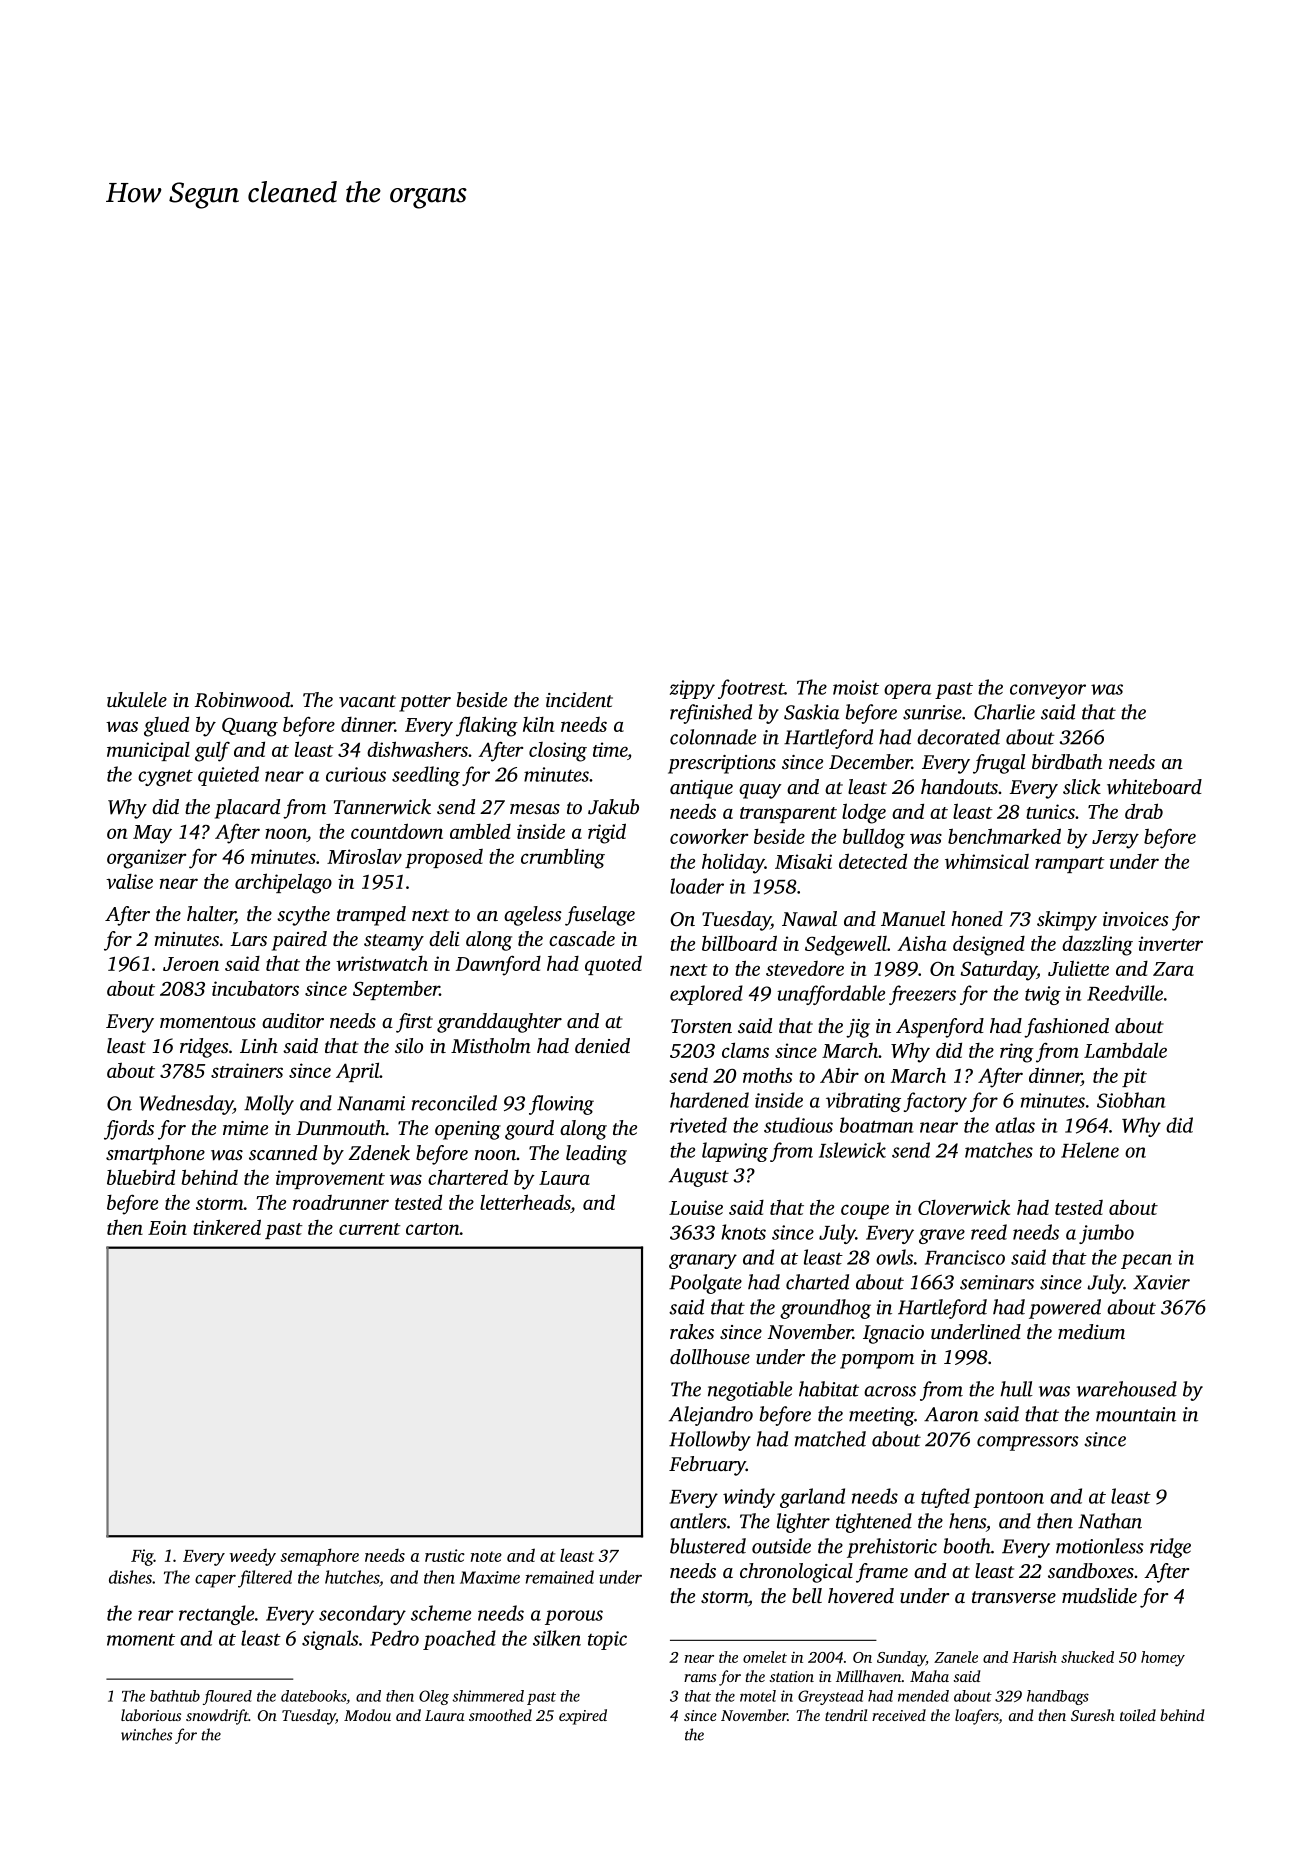 The height and width of the image is (1857, 1313). Describe the element at coordinates (692, 1331) in the image. I see `rakes` at that location.
